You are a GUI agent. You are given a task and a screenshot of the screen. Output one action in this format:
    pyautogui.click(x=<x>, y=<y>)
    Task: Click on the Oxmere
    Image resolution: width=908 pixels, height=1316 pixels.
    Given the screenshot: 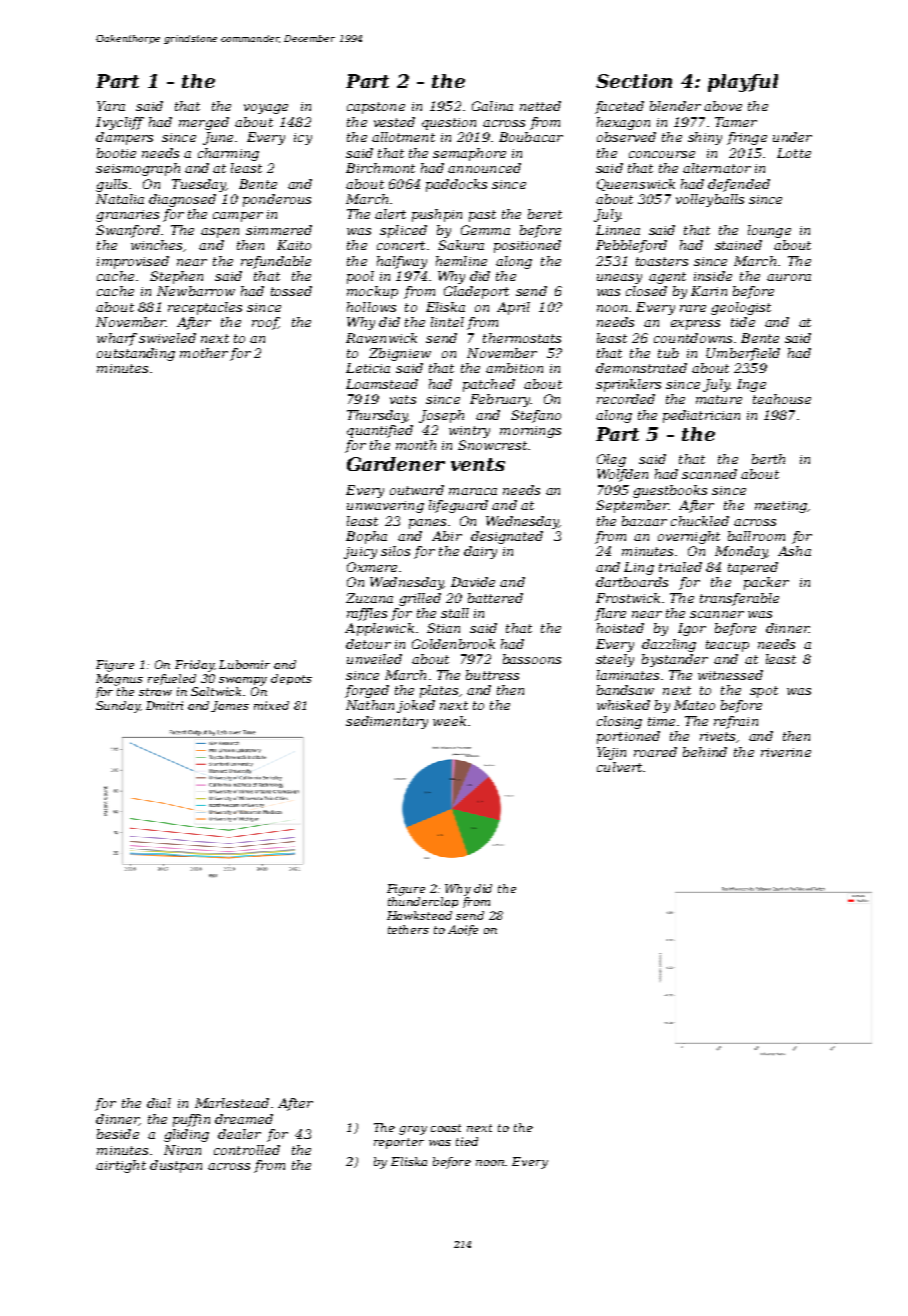 What is the action you would take?
    pyautogui.click(x=372, y=567)
